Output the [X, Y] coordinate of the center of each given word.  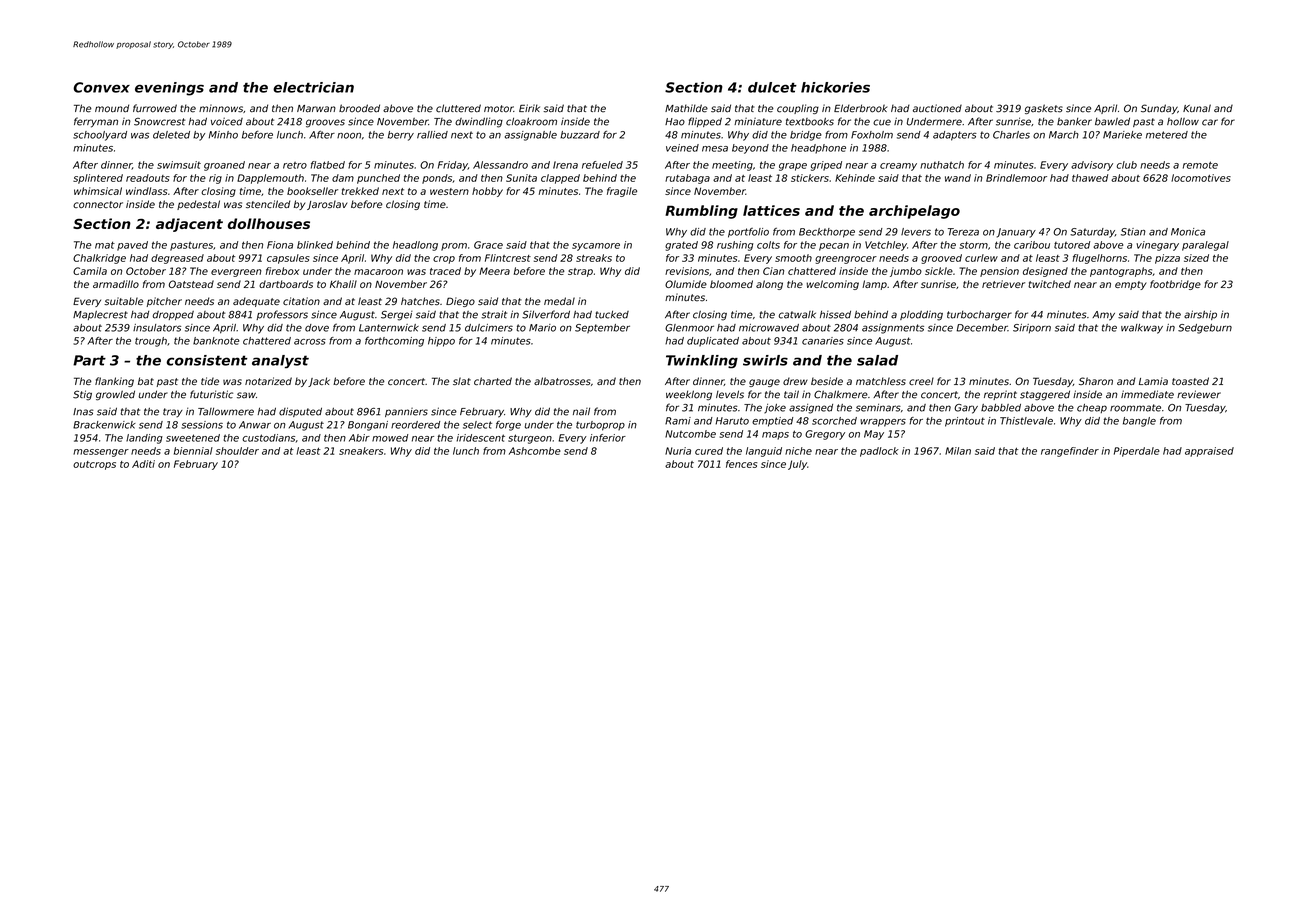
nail [581, 412]
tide [210, 381]
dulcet [772, 87]
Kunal [1197, 108]
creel [921, 381]
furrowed [155, 108]
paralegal [1205, 246]
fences [741, 464]
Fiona [280, 245]
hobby [487, 192]
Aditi [143, 464]
